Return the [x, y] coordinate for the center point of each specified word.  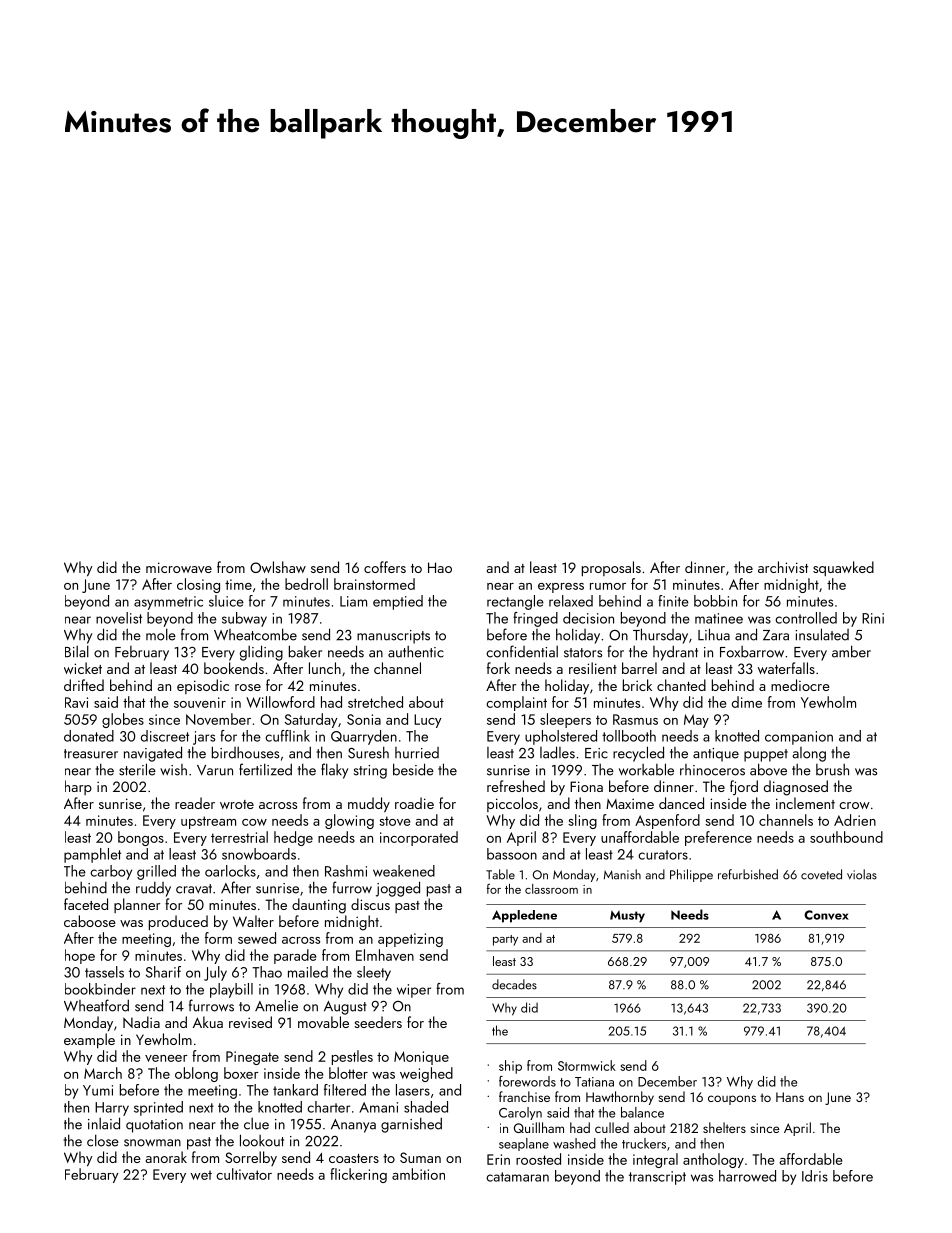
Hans [790, 1097]
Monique [421, 1058]
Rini [873, 618]
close [103, 1140]
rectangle [515, 602]
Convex [826, 915]
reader [195, 803]
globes [123, 720]
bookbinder [100, 989]
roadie [414, 803]
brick [637, 685]
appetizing [410, 940]
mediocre [800, 685]
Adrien [855, 820]
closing [198, 585]
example [89, 1040]
